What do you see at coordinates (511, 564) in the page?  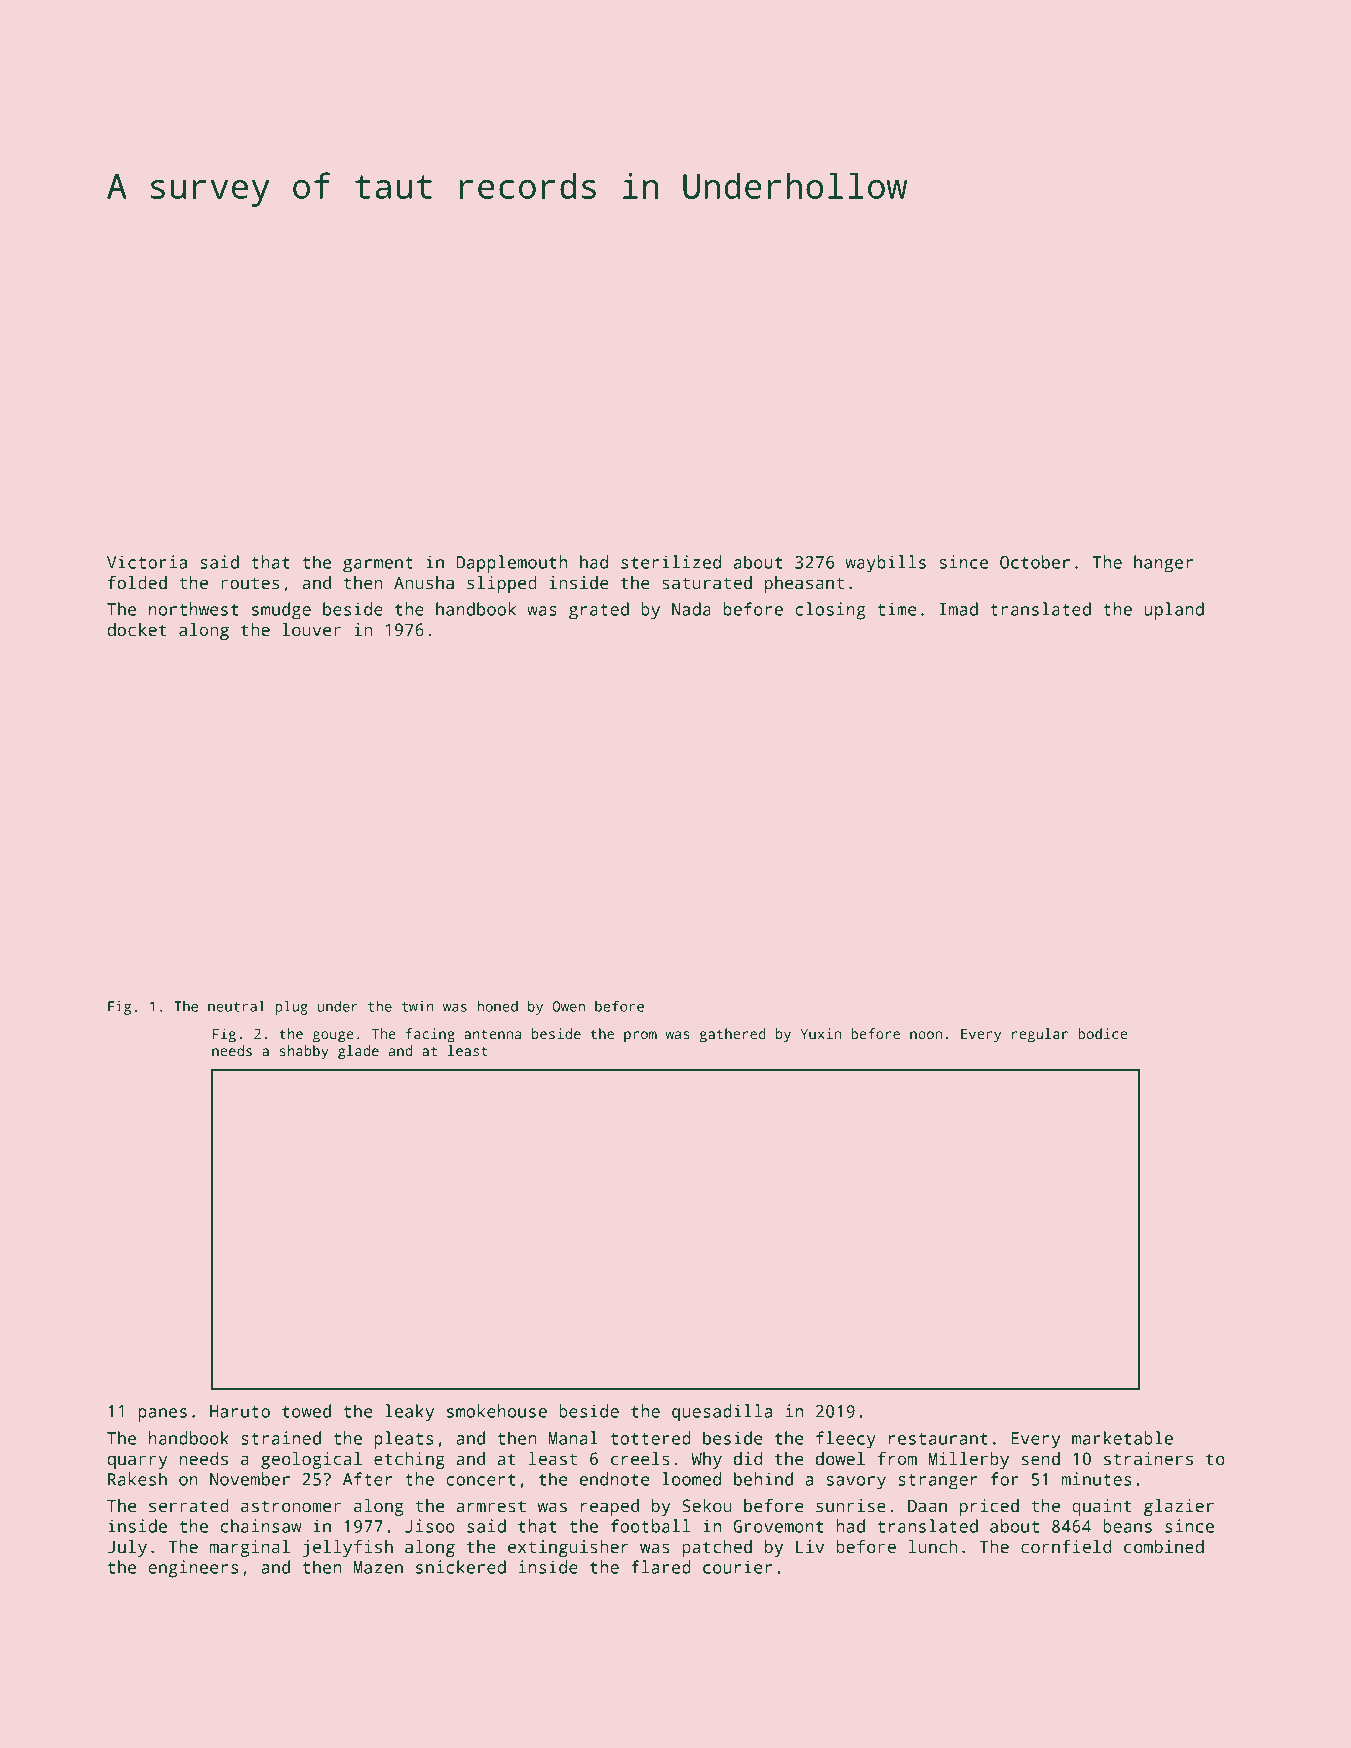 I see `Dapplemouth` at bounding box center [511, 564].
